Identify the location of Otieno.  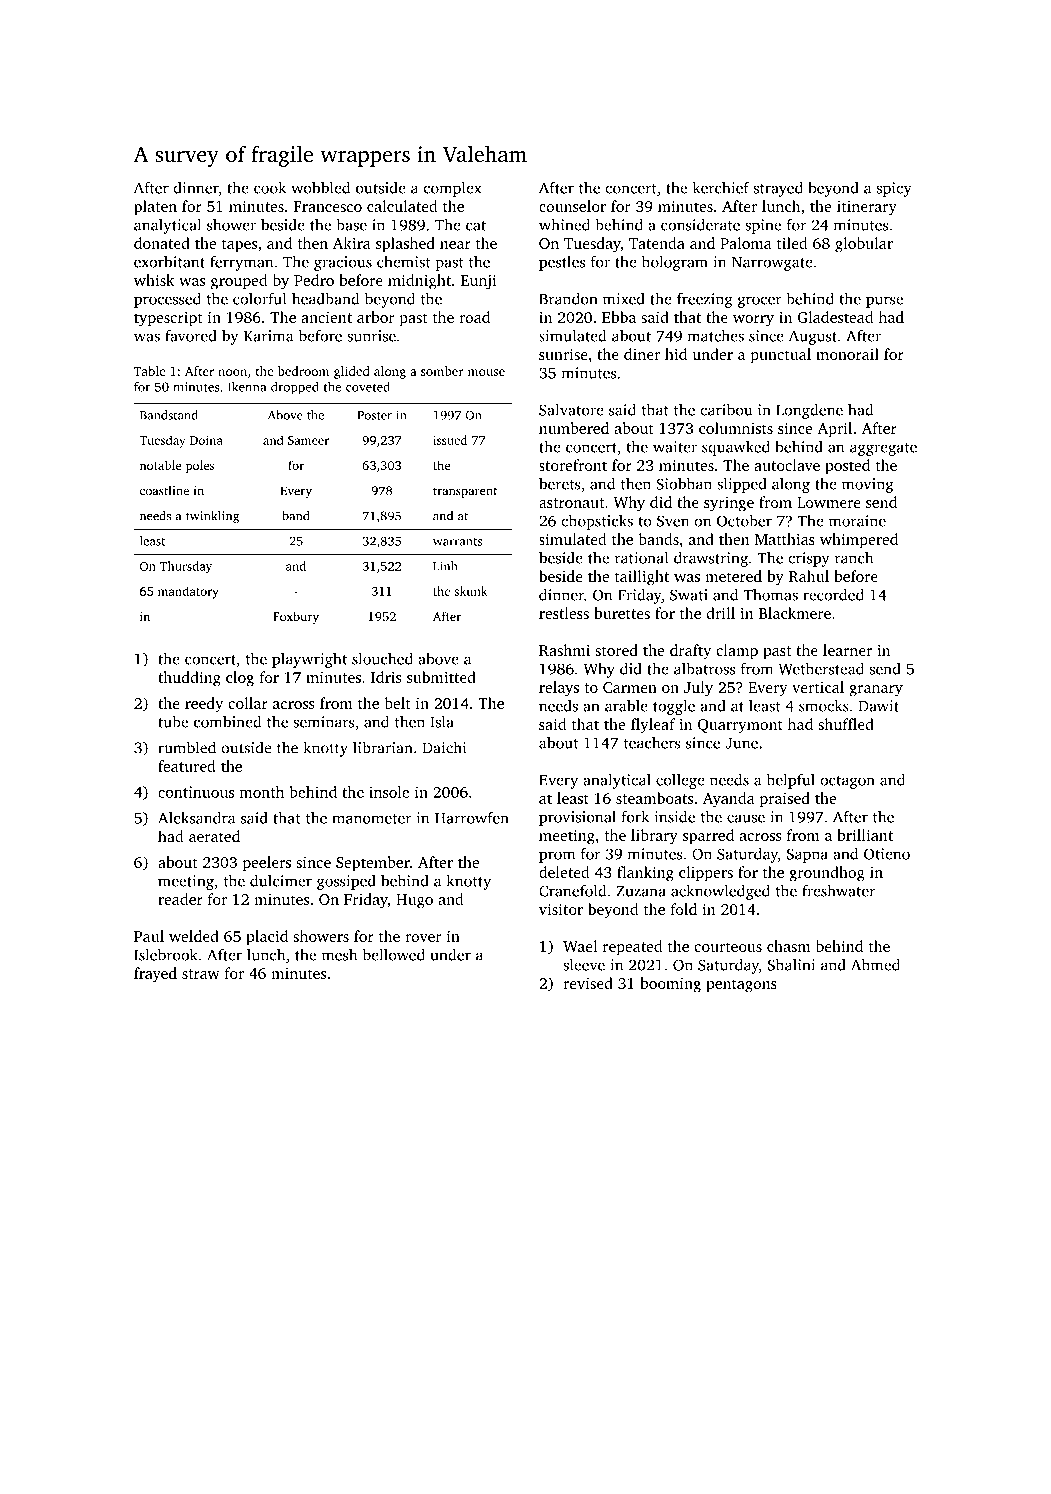
(887, 854).
